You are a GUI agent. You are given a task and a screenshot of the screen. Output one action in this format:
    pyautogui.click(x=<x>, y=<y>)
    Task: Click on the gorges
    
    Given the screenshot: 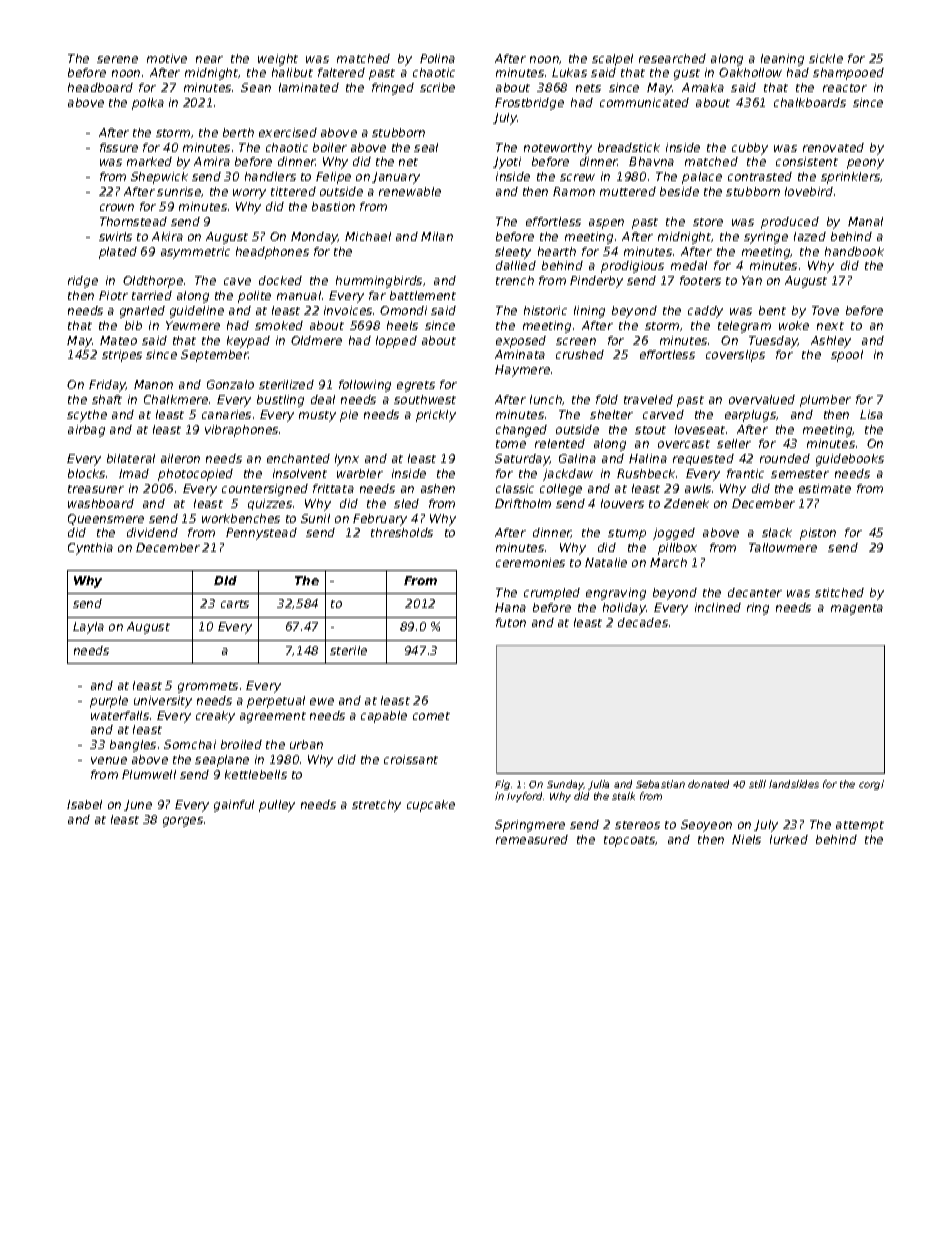 What is the action you would take?
    pyautogui.click(x=183, y=822)
